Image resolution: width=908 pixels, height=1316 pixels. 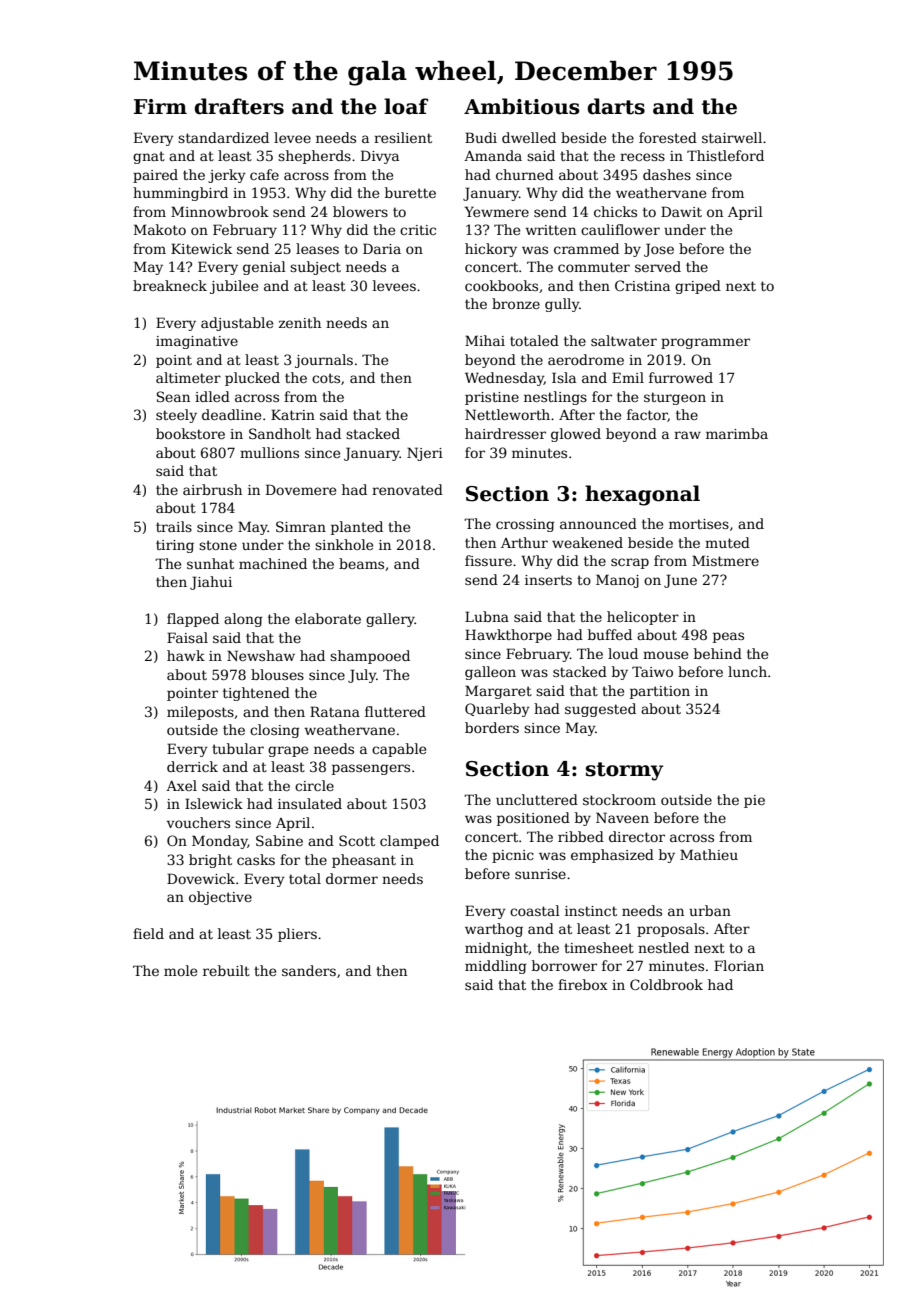 I want to click on mileposts, so click(x=200, y=713).
